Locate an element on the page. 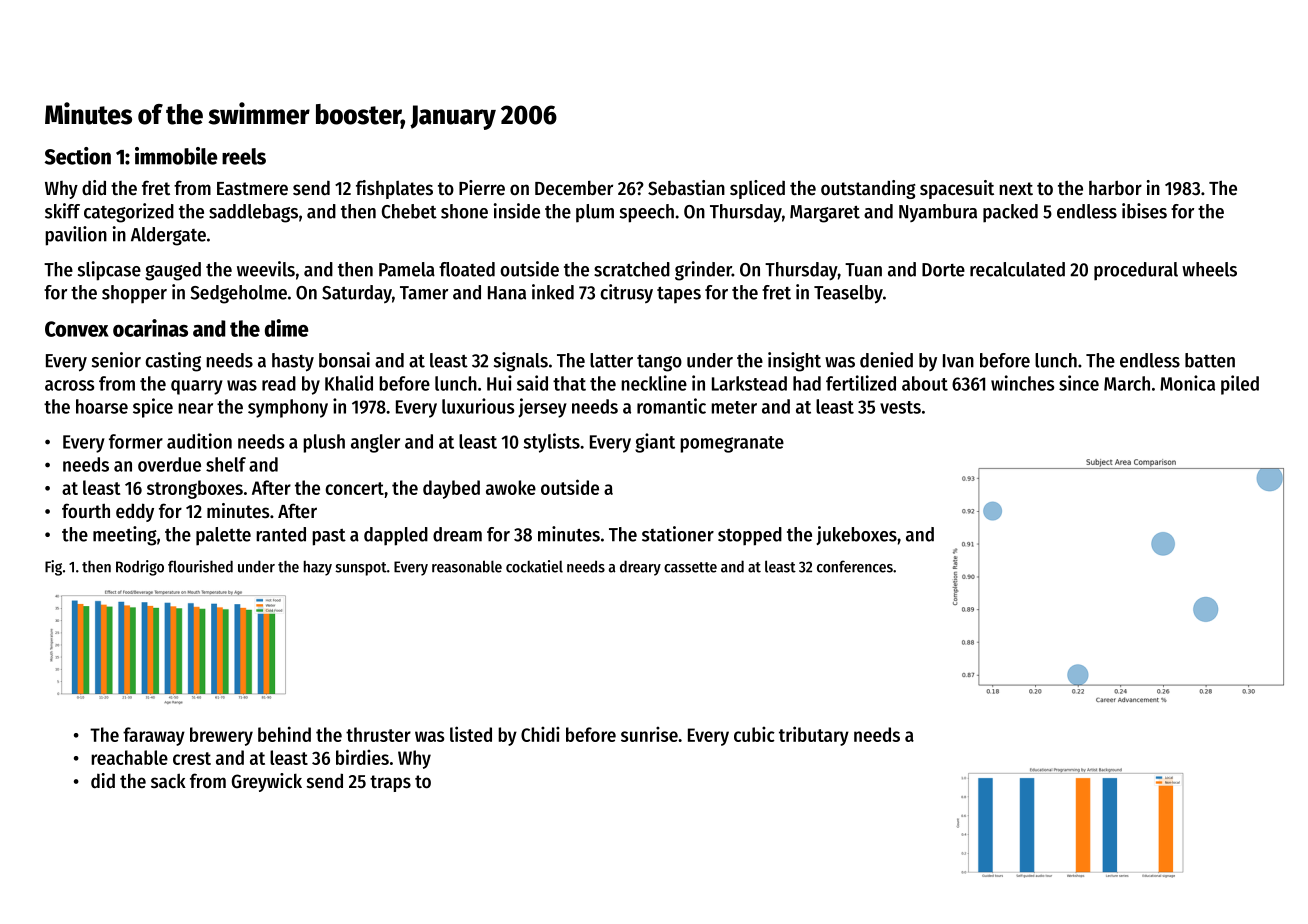 This document has height=924, width=1308. Pierre is located at coordinates (482, 188).
